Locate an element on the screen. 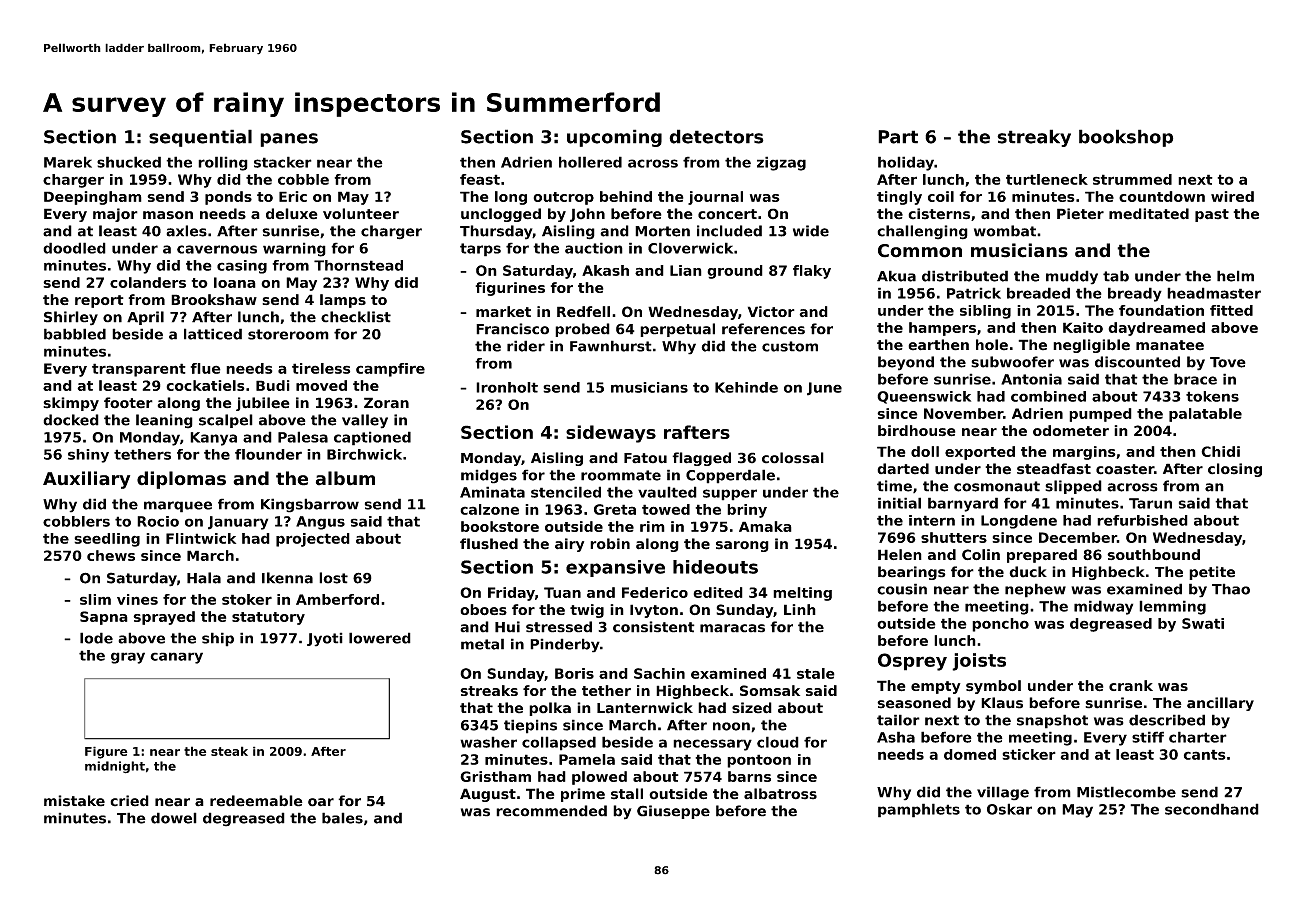 Image resolution: width=1308 pixels, height=924 pixels. negligible is located at coordinates (1091, 346).
